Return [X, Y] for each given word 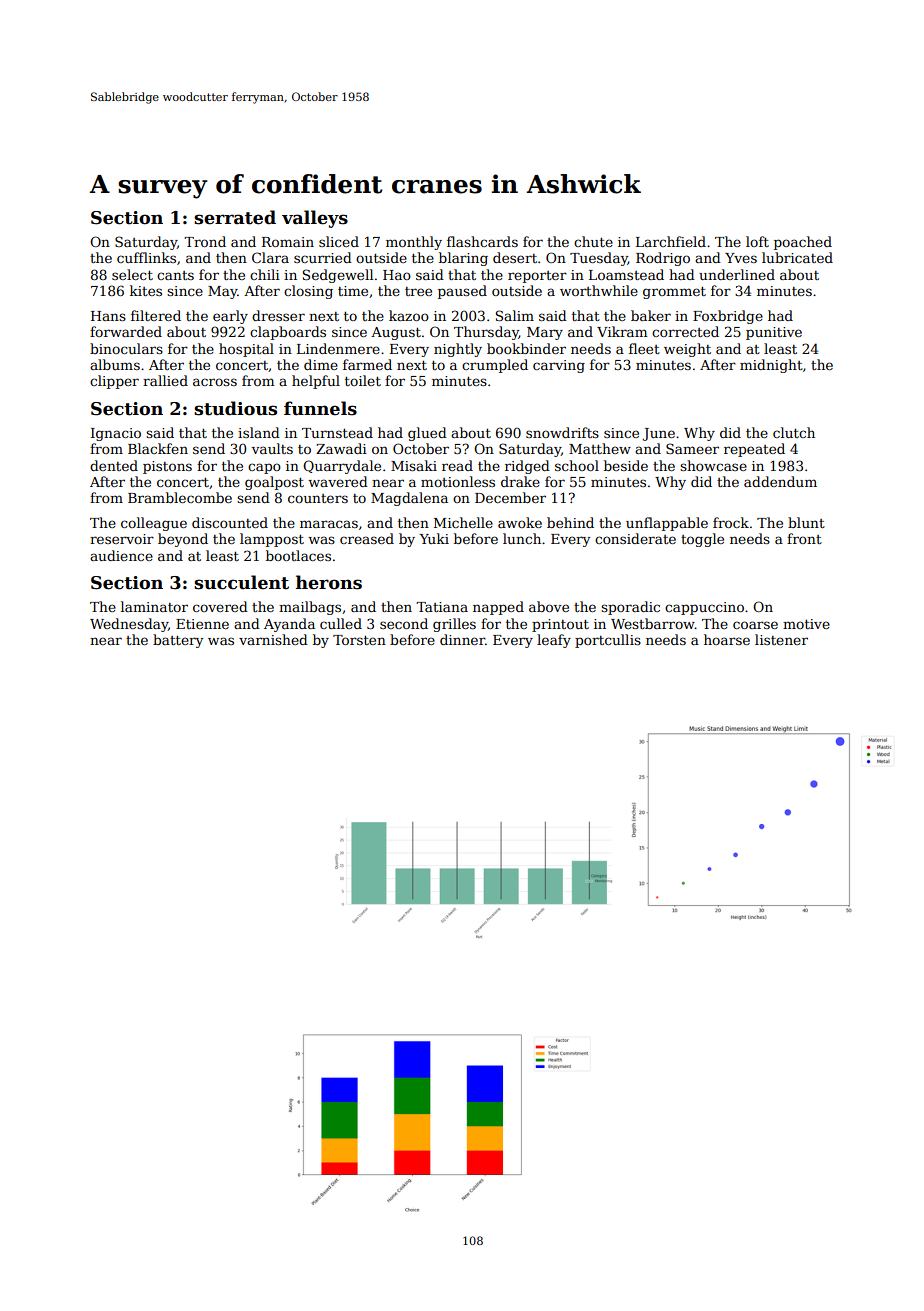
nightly [458, 350]
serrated [235, 217]
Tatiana [442, 607]
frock [731, 522]
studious [235, 408]
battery [178, 641]
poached [803, 243]
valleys [315, 219]
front [804, 538]
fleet [644, 348]
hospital [246, 350]
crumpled [495, 366]
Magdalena [409, 499]
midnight [771, 366]
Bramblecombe [180, 497]
